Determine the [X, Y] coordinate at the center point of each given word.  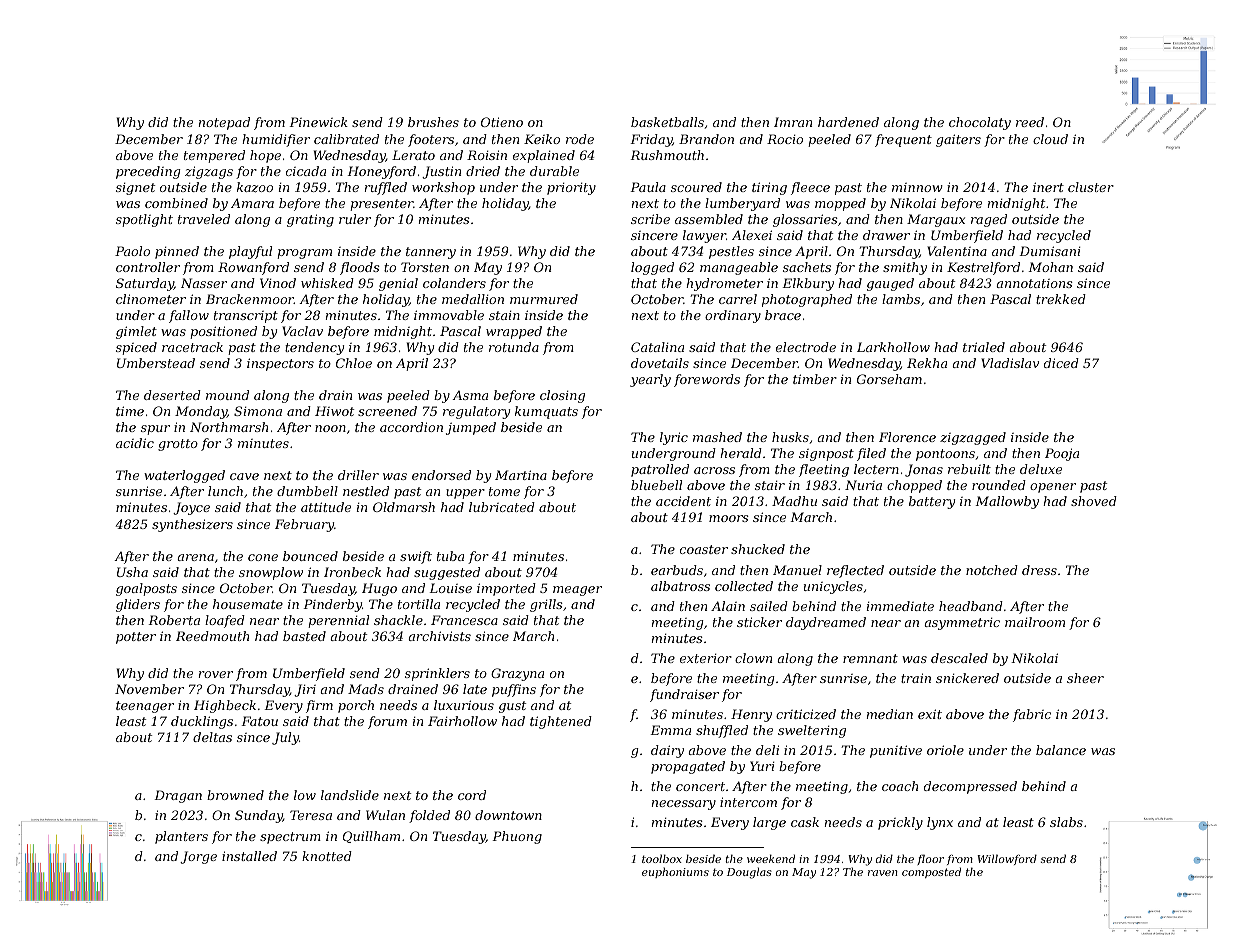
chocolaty [980, 123]
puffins [514, 690]
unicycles [833, 587]
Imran [793, 122]
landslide [350, 795]
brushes [433, 122]
